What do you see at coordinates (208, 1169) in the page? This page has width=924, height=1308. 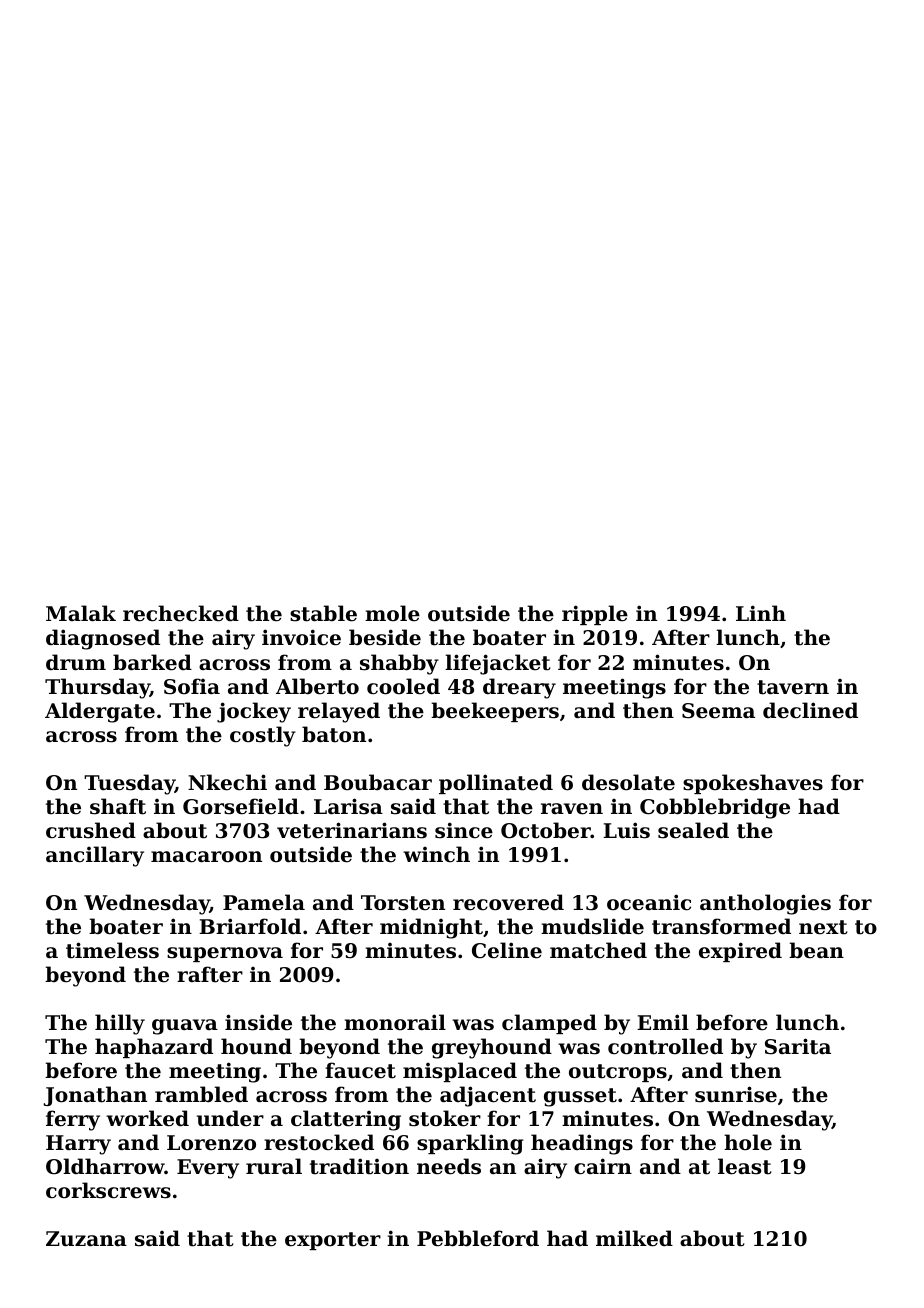 I see `Every` at bounding box center [208, 1169].
